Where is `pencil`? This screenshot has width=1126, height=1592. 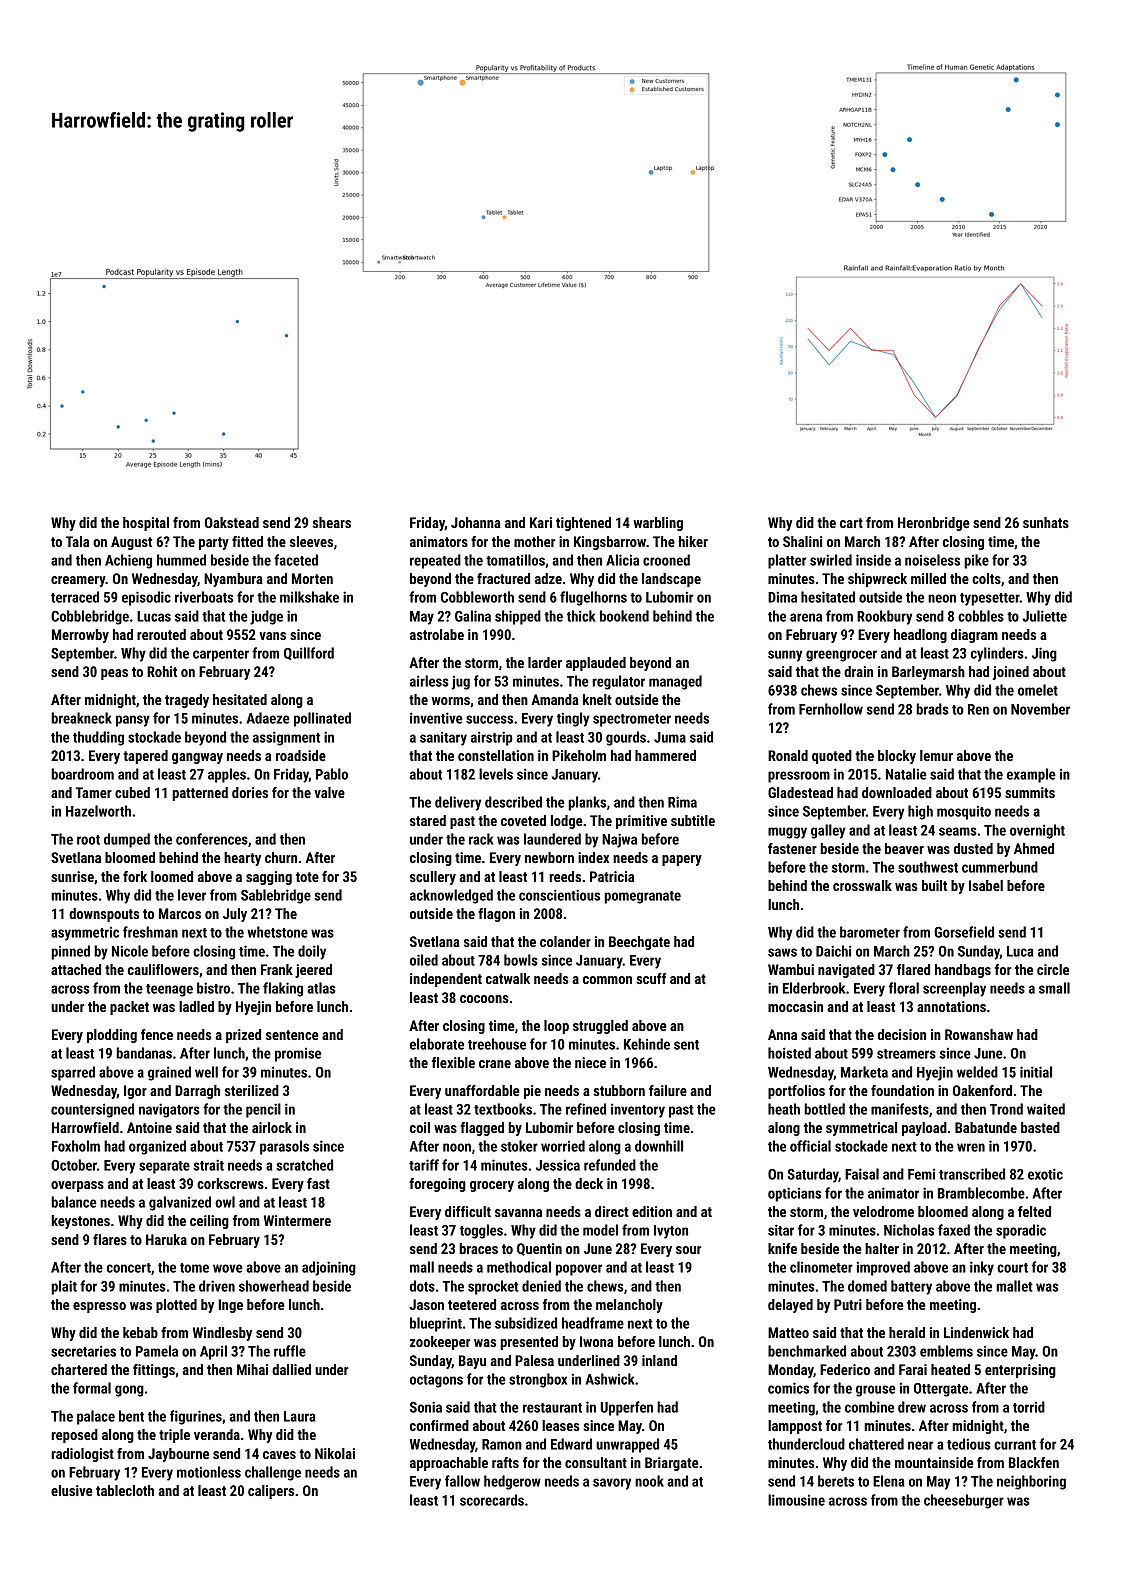
pencil is located at coordinates (263, 1110).
